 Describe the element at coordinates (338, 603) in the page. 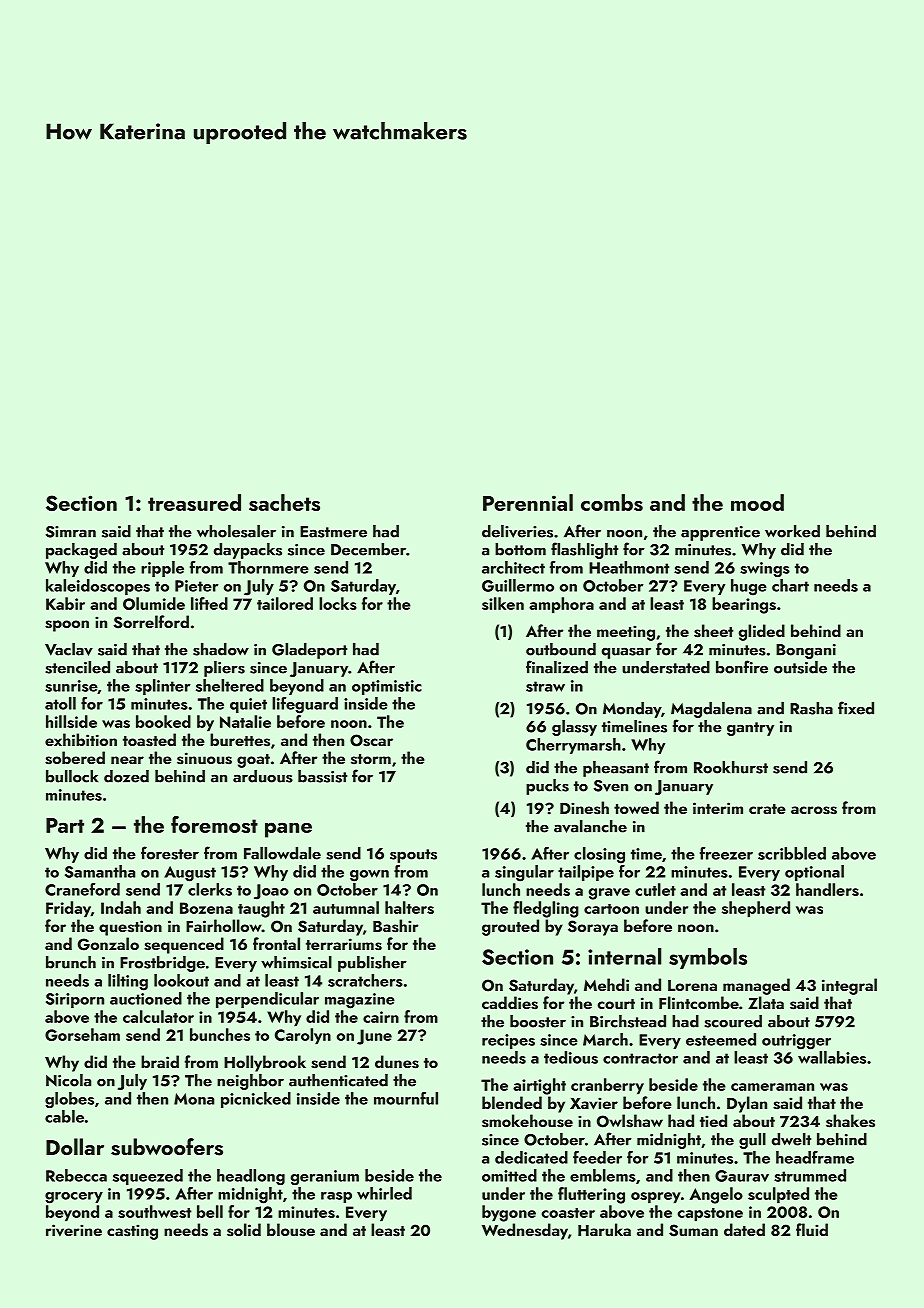

I see `locks` at that location.
